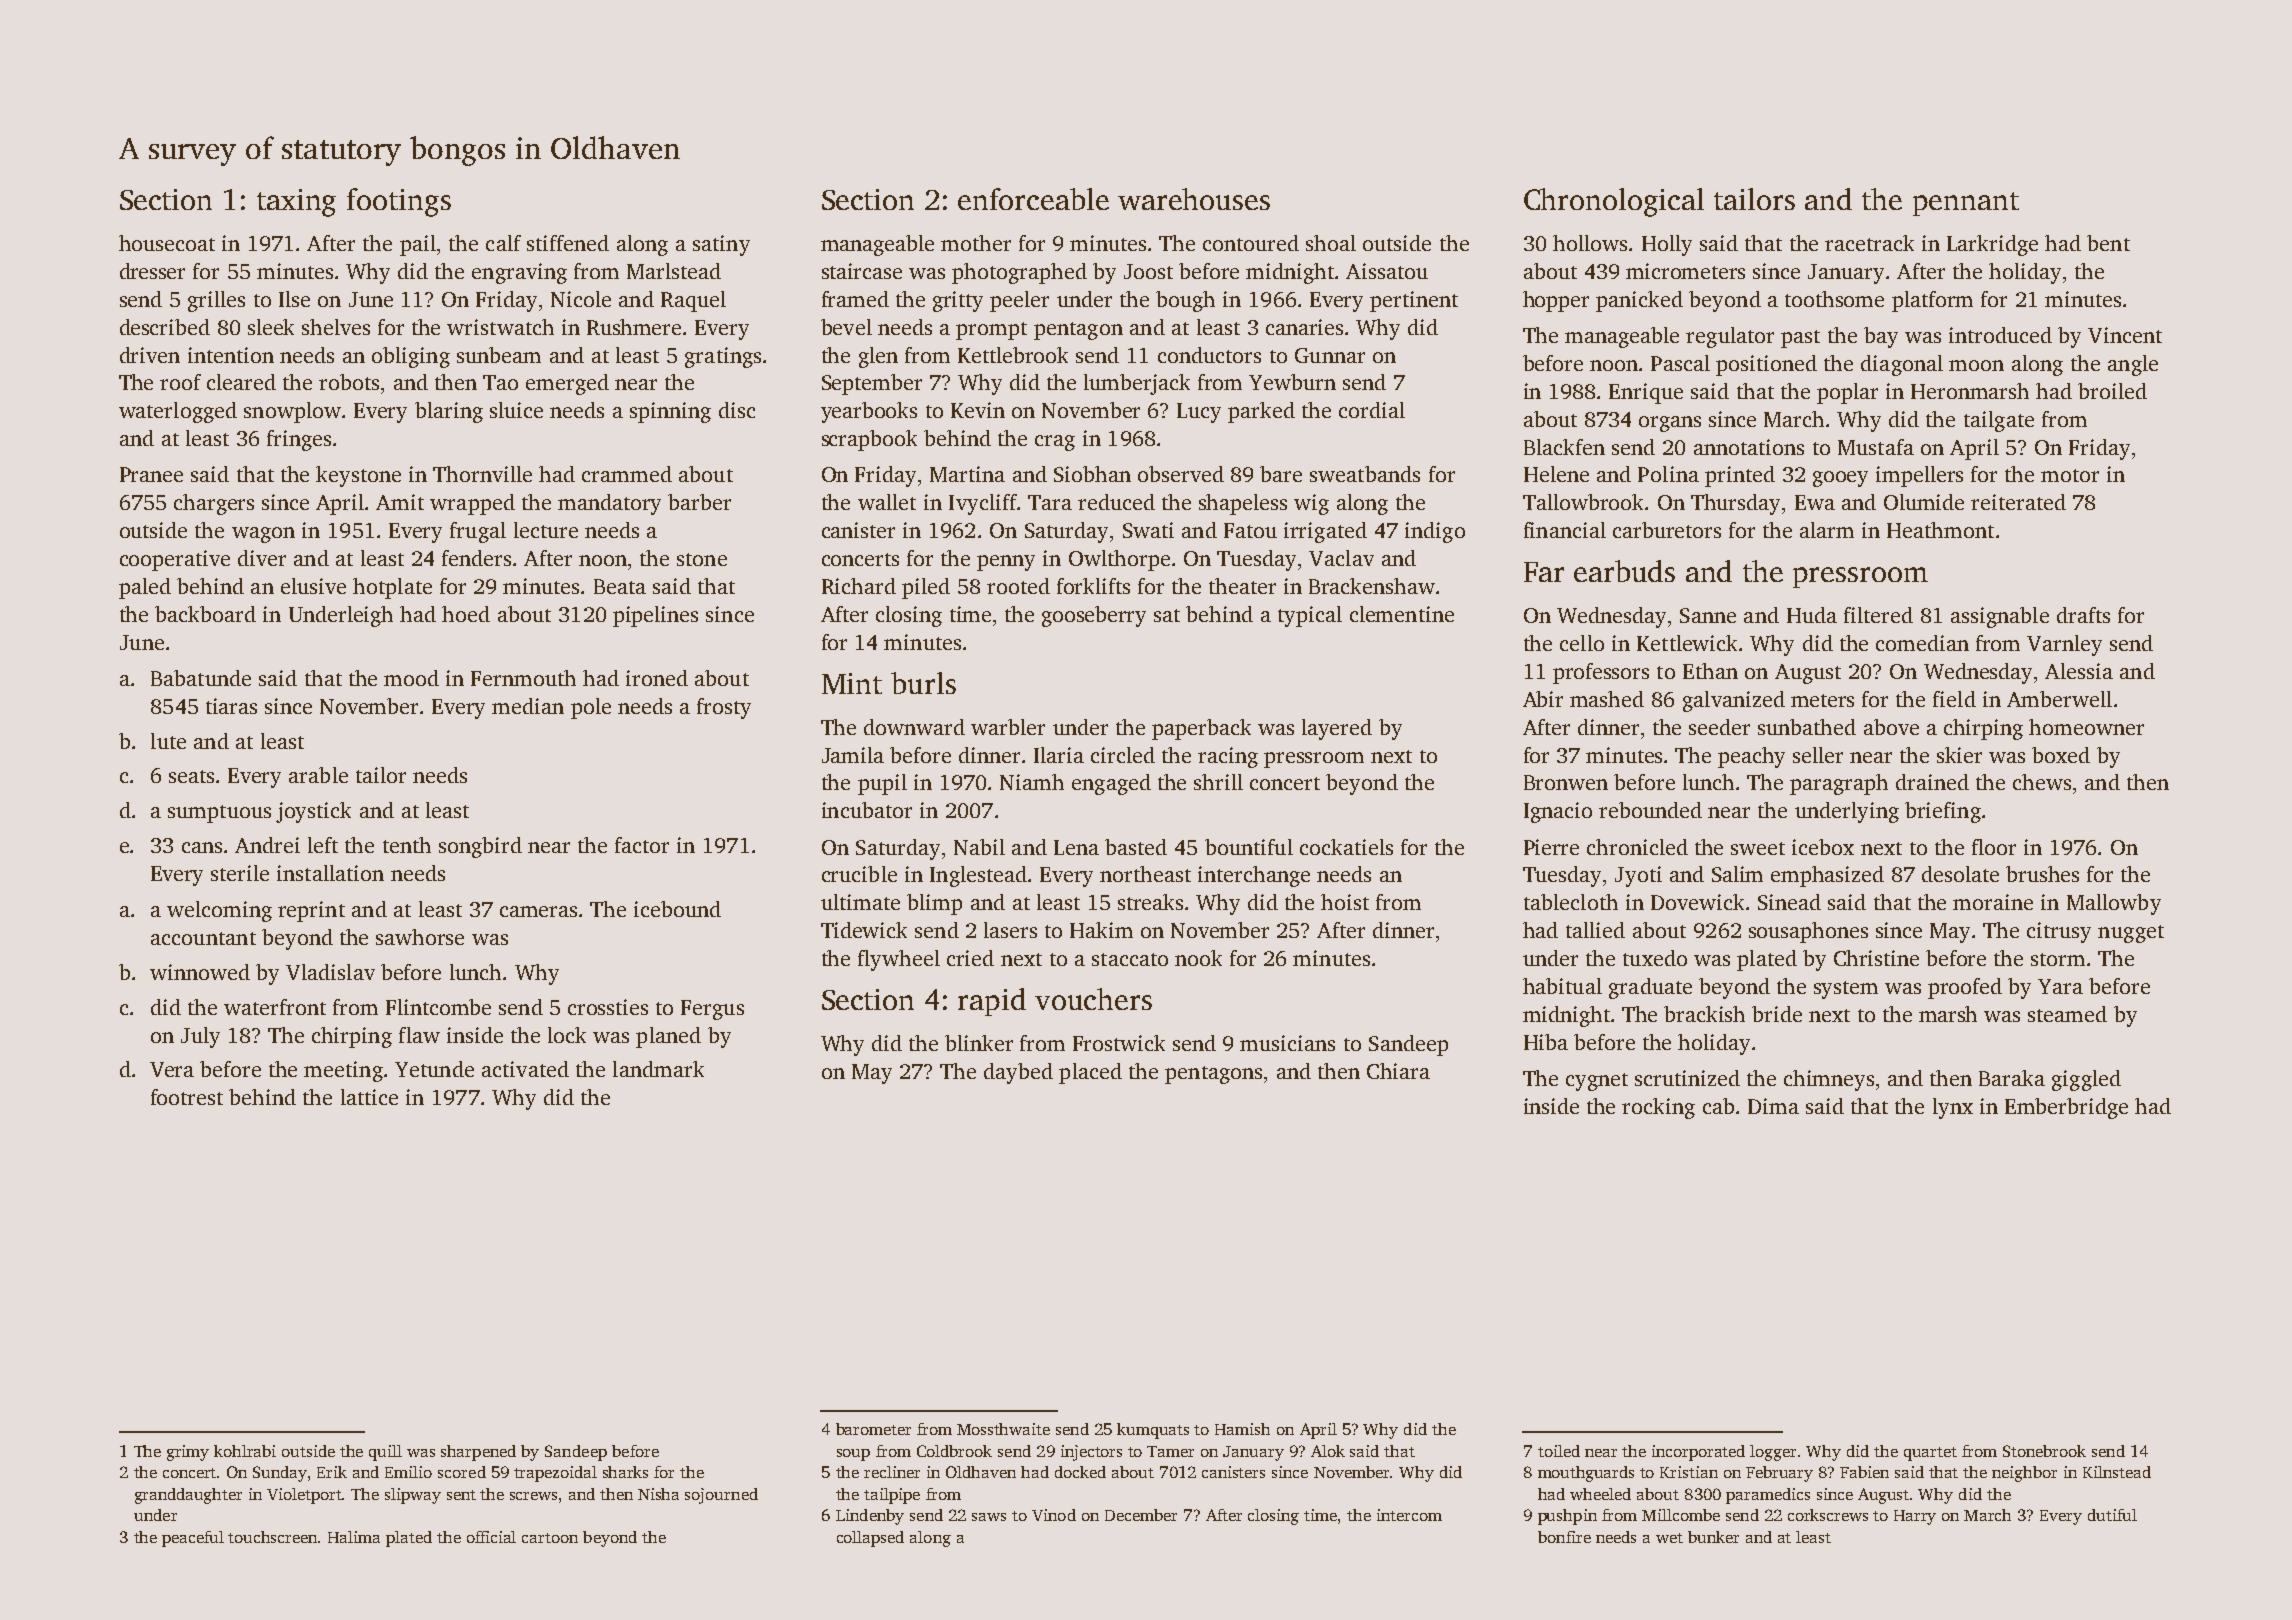  Describe the element at coordinates (1839, 784) in the image. I see `paragraph` at that location.
